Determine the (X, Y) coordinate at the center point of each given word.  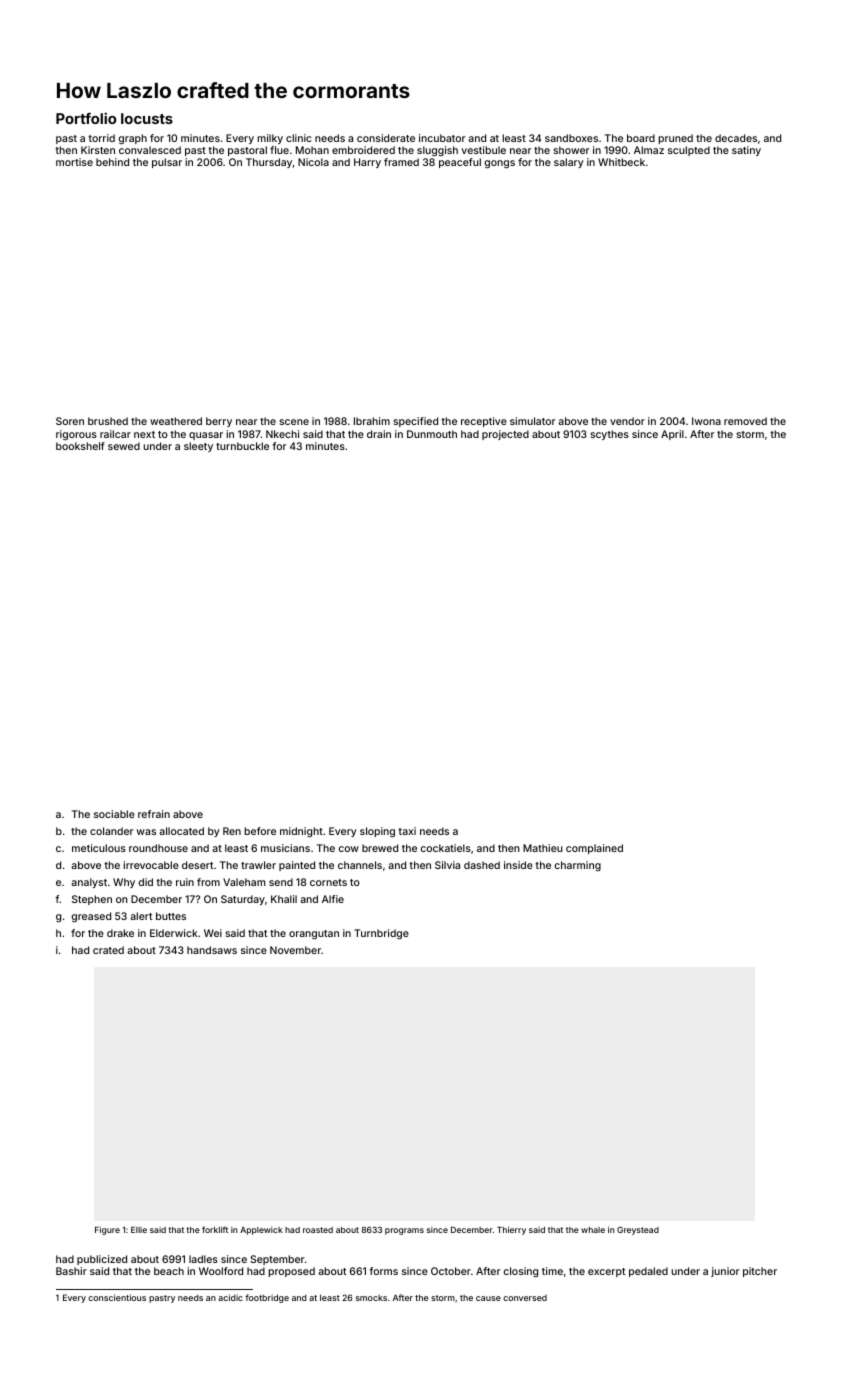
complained (594, 849)
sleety (198, 447)
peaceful (460, 163)
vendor (627, 421)
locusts (147, 118)
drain (379, 434)
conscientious (117, 1297)
